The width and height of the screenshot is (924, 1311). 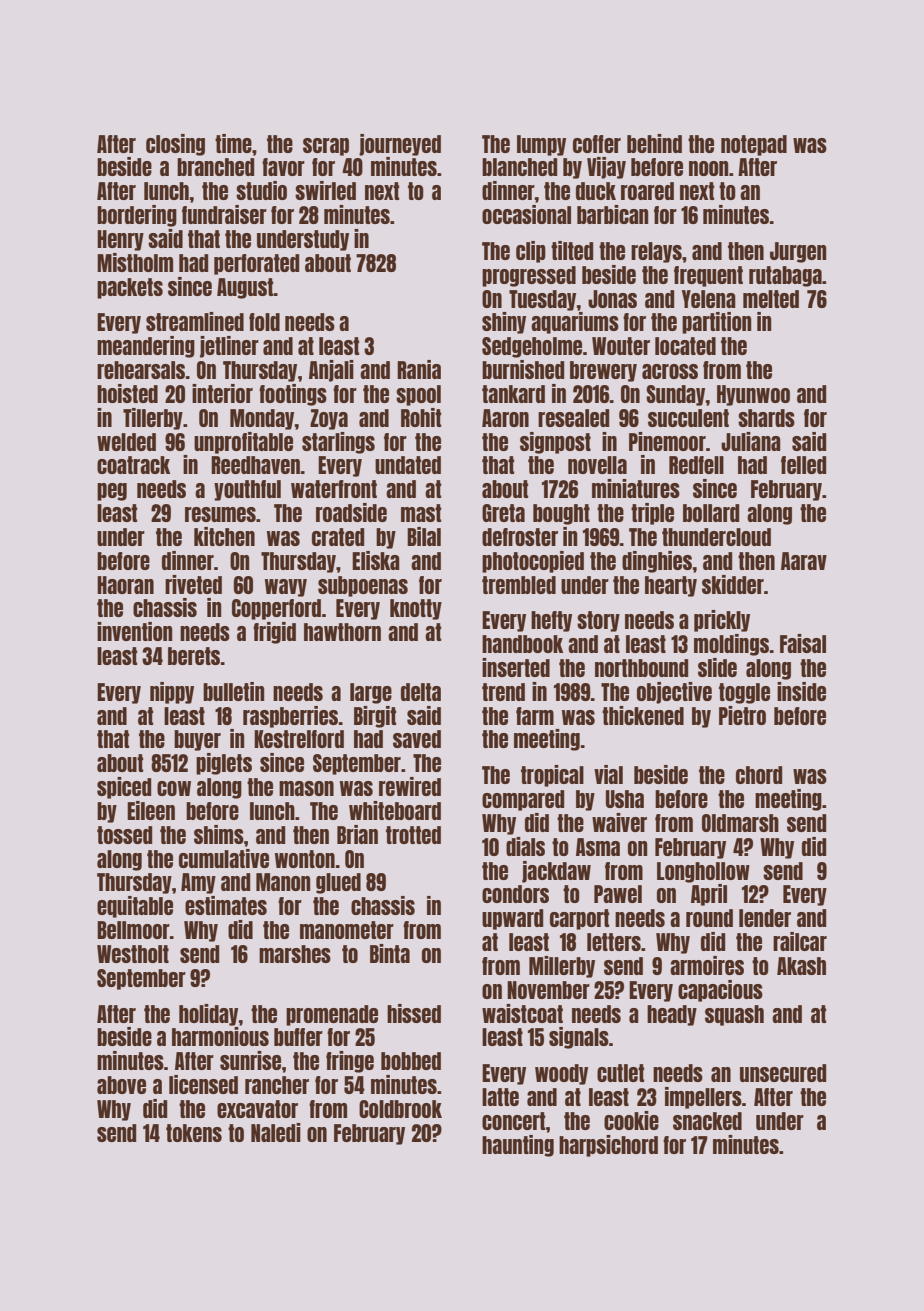 What do you see at coordinates (194, 1133) in the screenshot?
I see `tokens` at bounding box center [194, 1133].
